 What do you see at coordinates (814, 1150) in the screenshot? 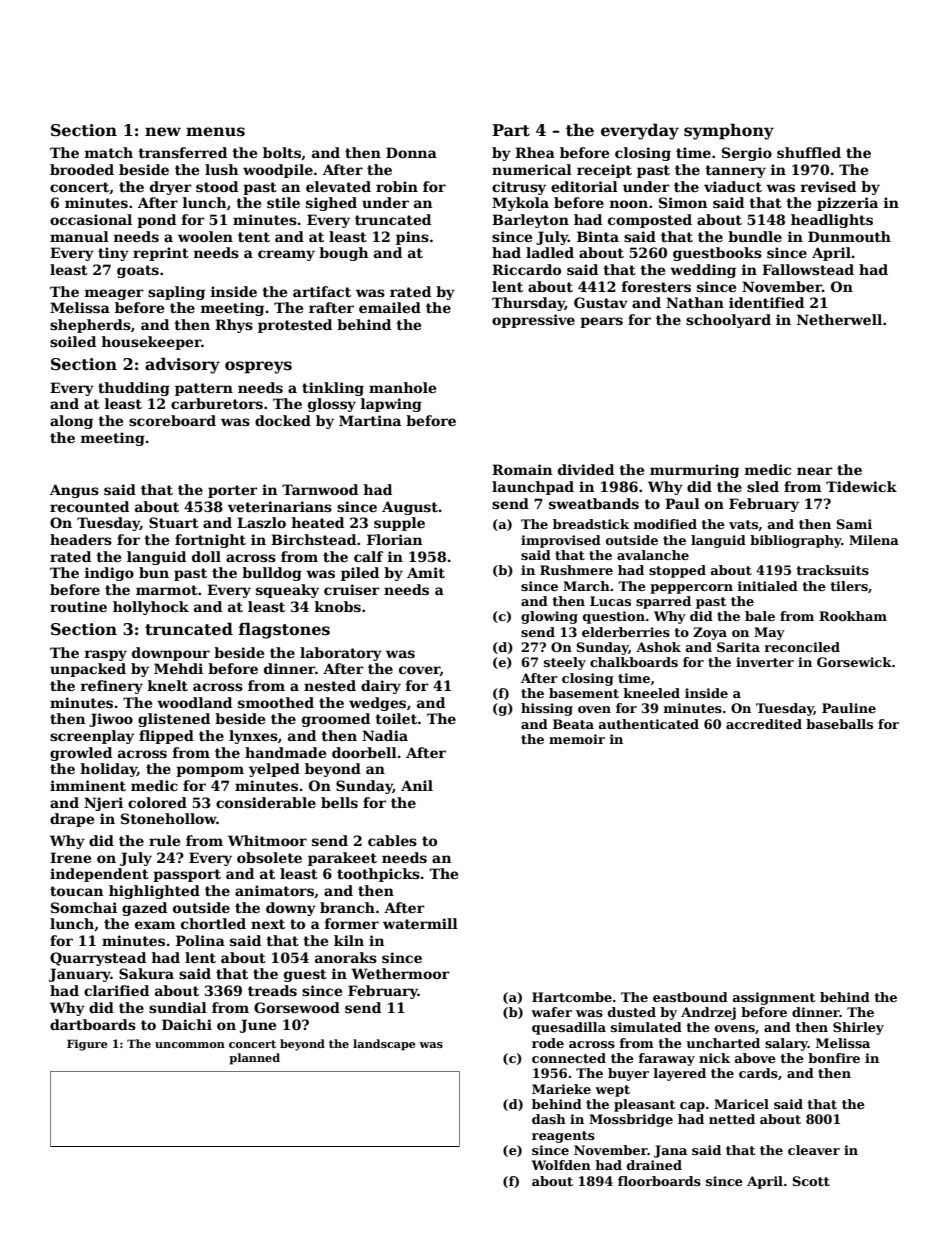
I see `cleaver` at bounding box center [814, 1150].
